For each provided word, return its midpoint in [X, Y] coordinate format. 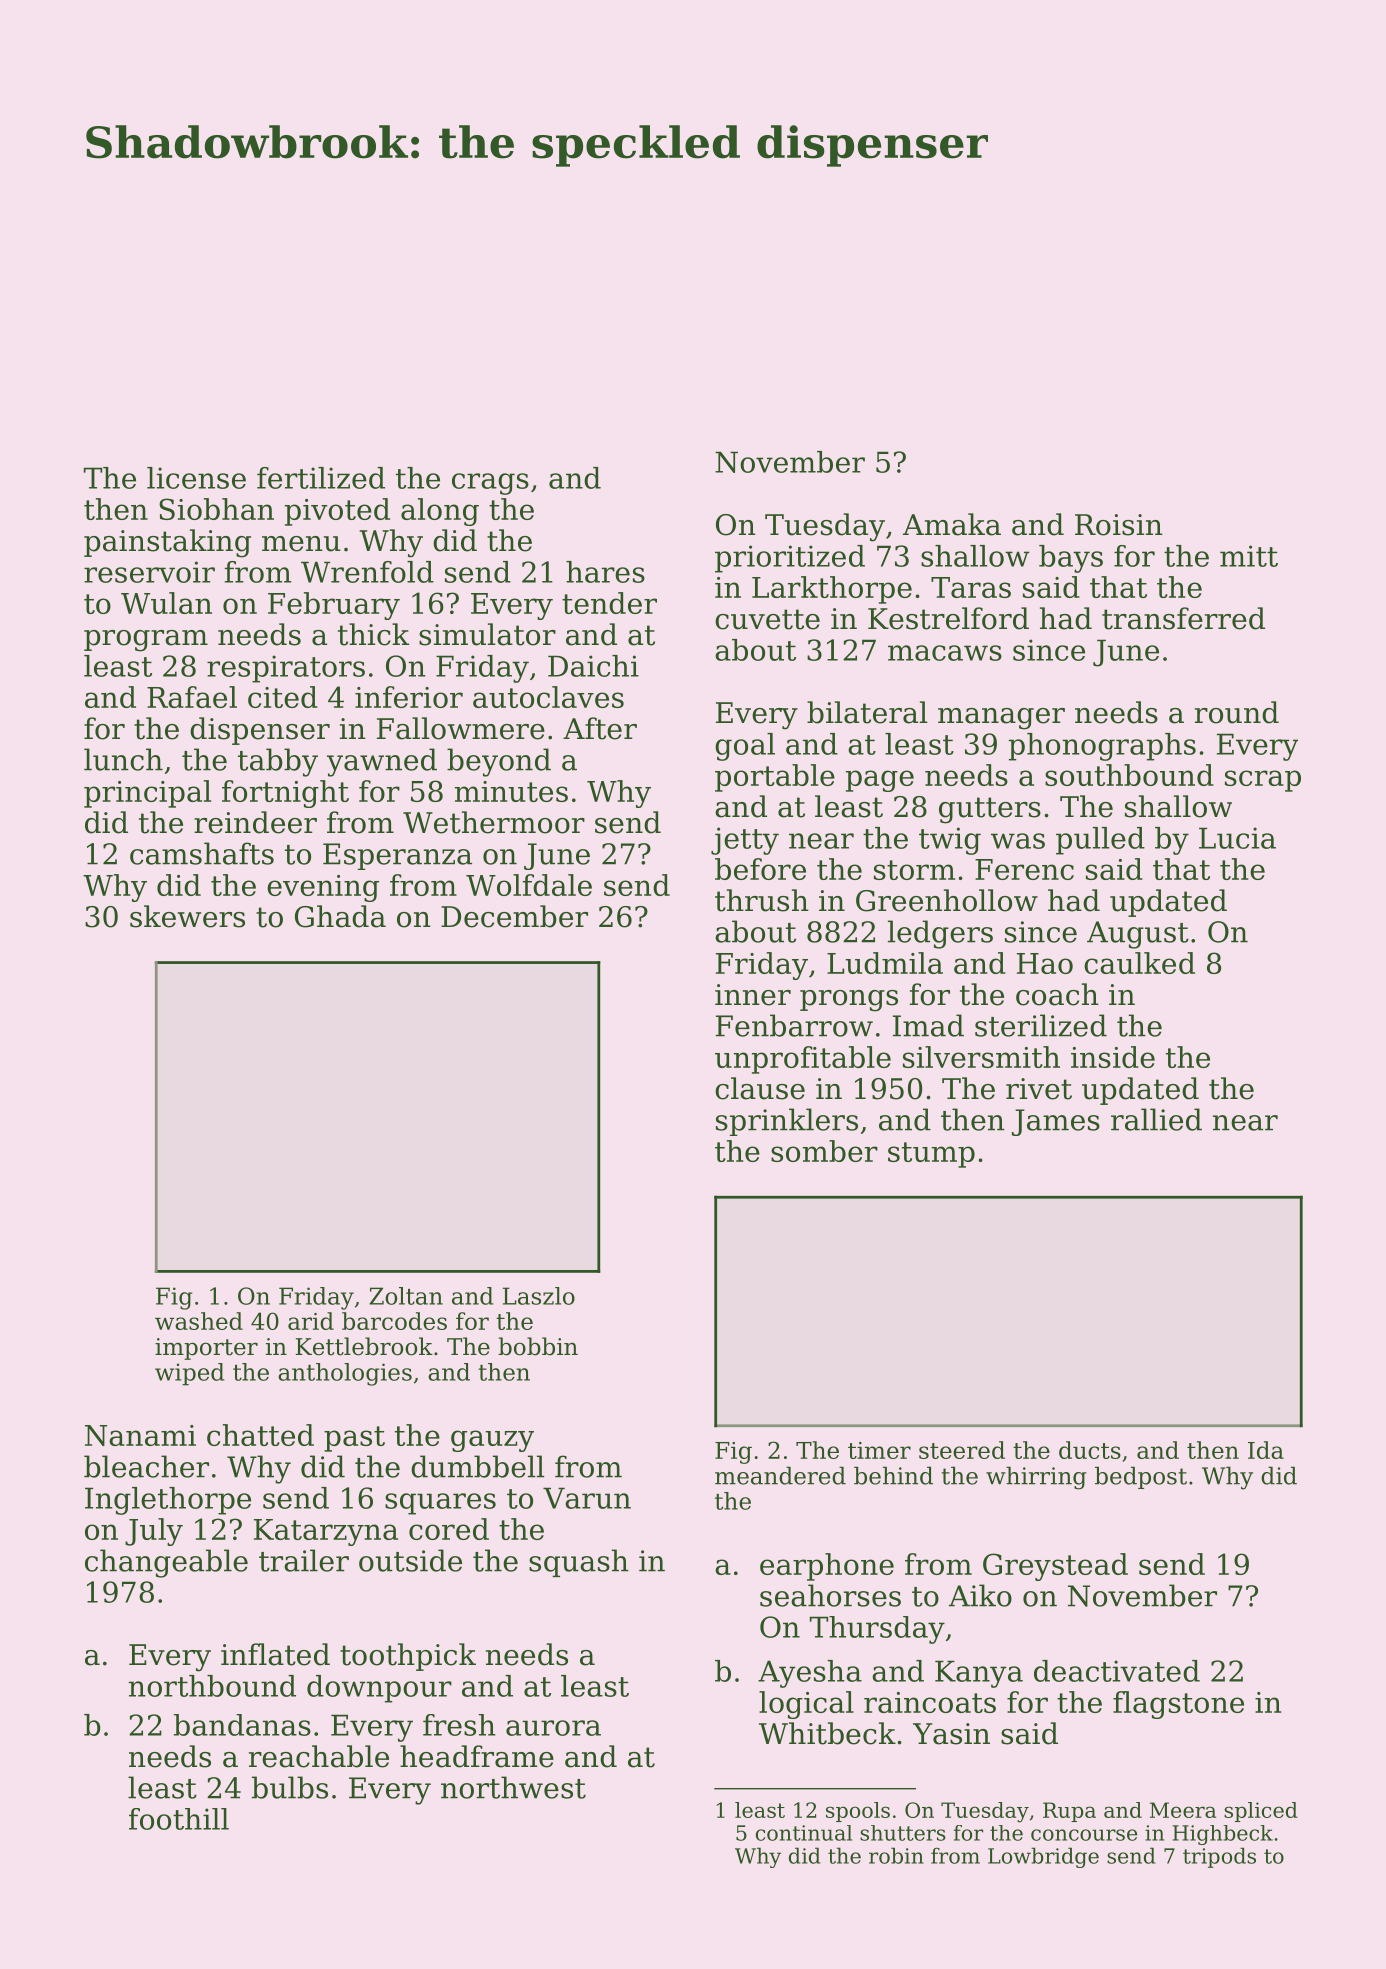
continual [804, 1833]
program [146, 641]
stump [931, 1155]
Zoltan [406, 1296]
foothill [179, 1819]
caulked [1139, 963]
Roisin [1119, 525]
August [1138, 935]
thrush [762, 900]
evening [323, 888]
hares [605, 572]
